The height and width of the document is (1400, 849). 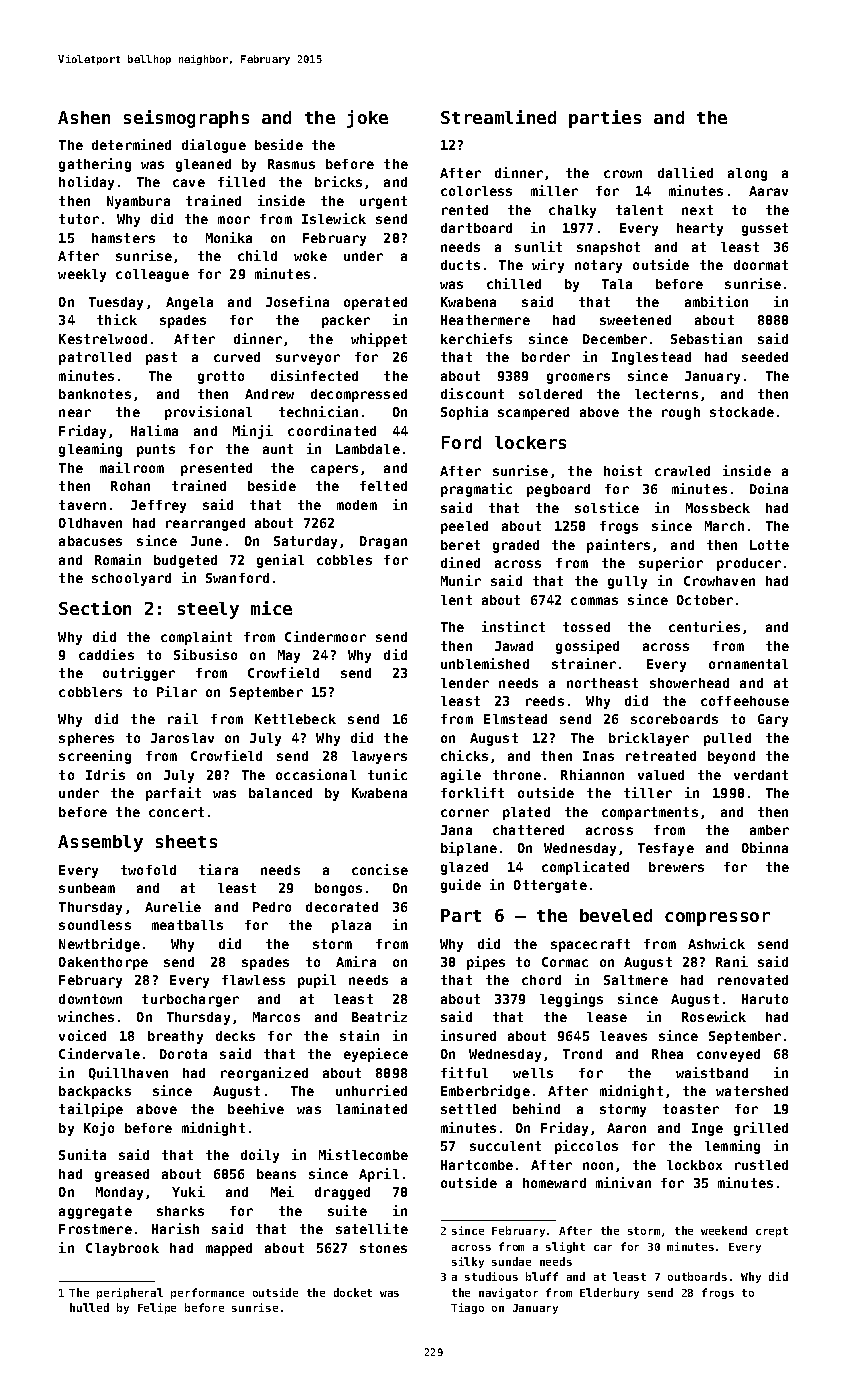 I want to click on weekly, so click(x=82, y=275).
